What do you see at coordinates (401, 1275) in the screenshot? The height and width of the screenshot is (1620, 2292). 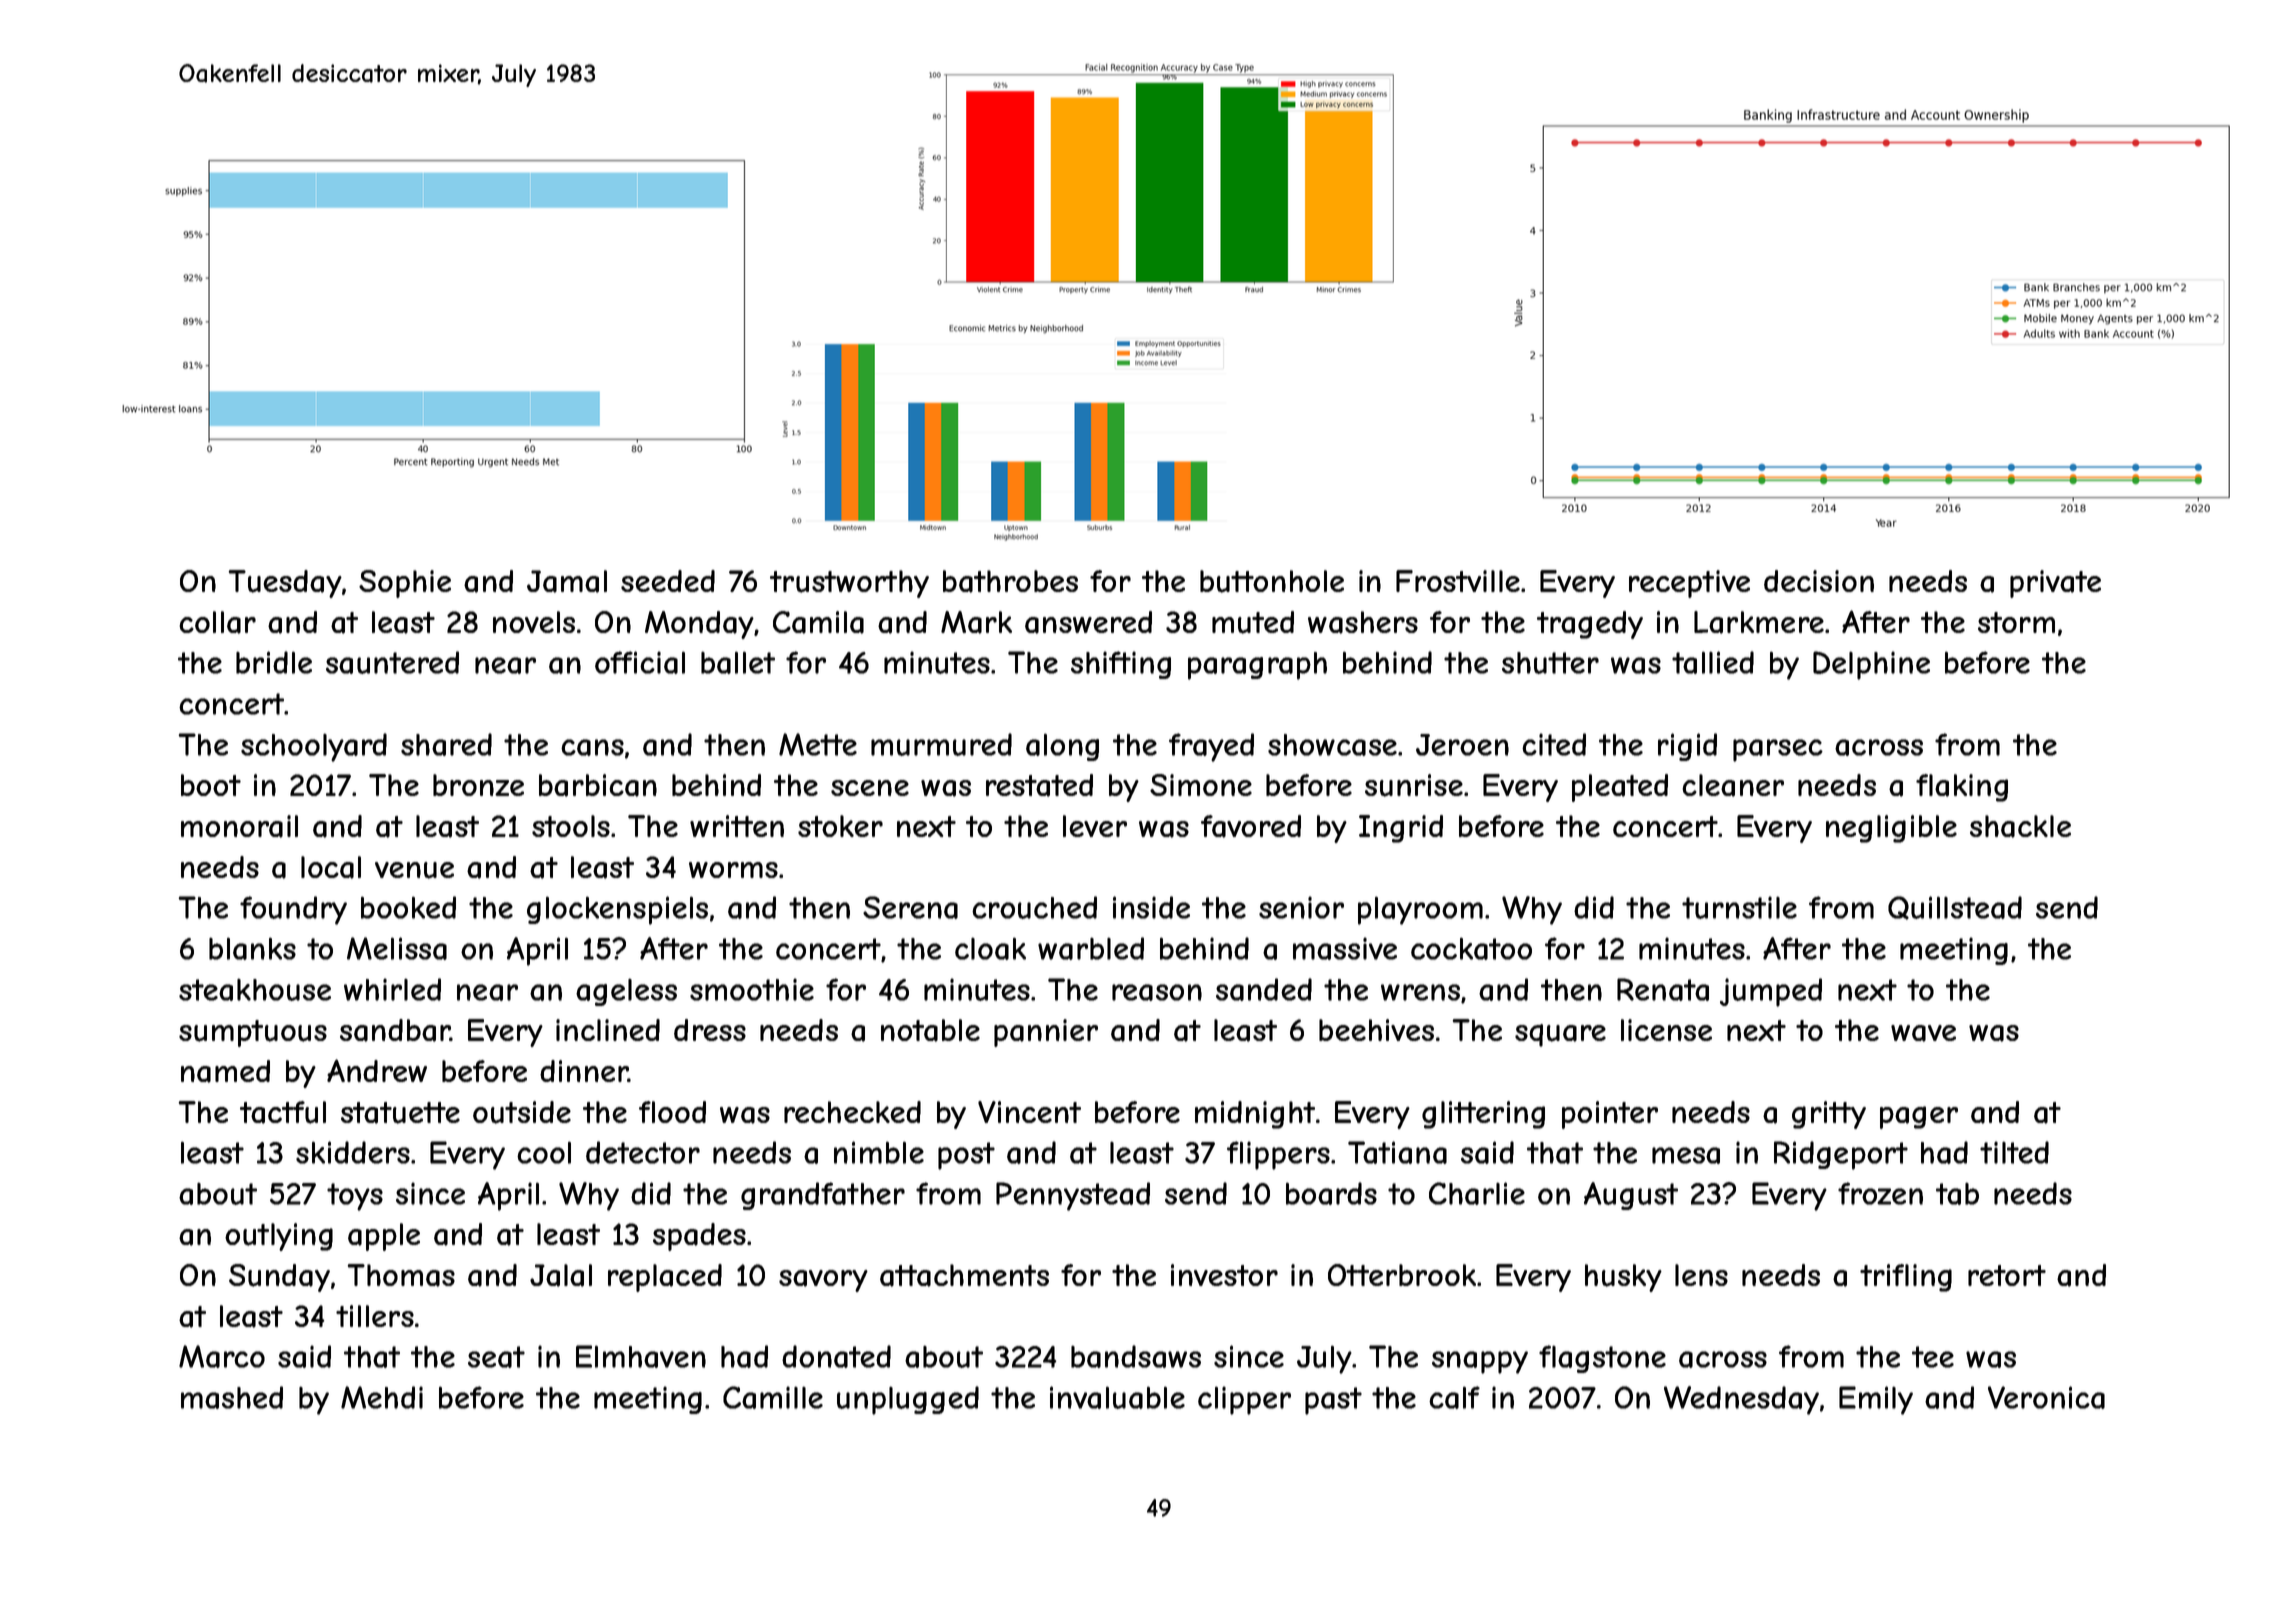 I see `Thomas` at bounding box center [401, 1275].
